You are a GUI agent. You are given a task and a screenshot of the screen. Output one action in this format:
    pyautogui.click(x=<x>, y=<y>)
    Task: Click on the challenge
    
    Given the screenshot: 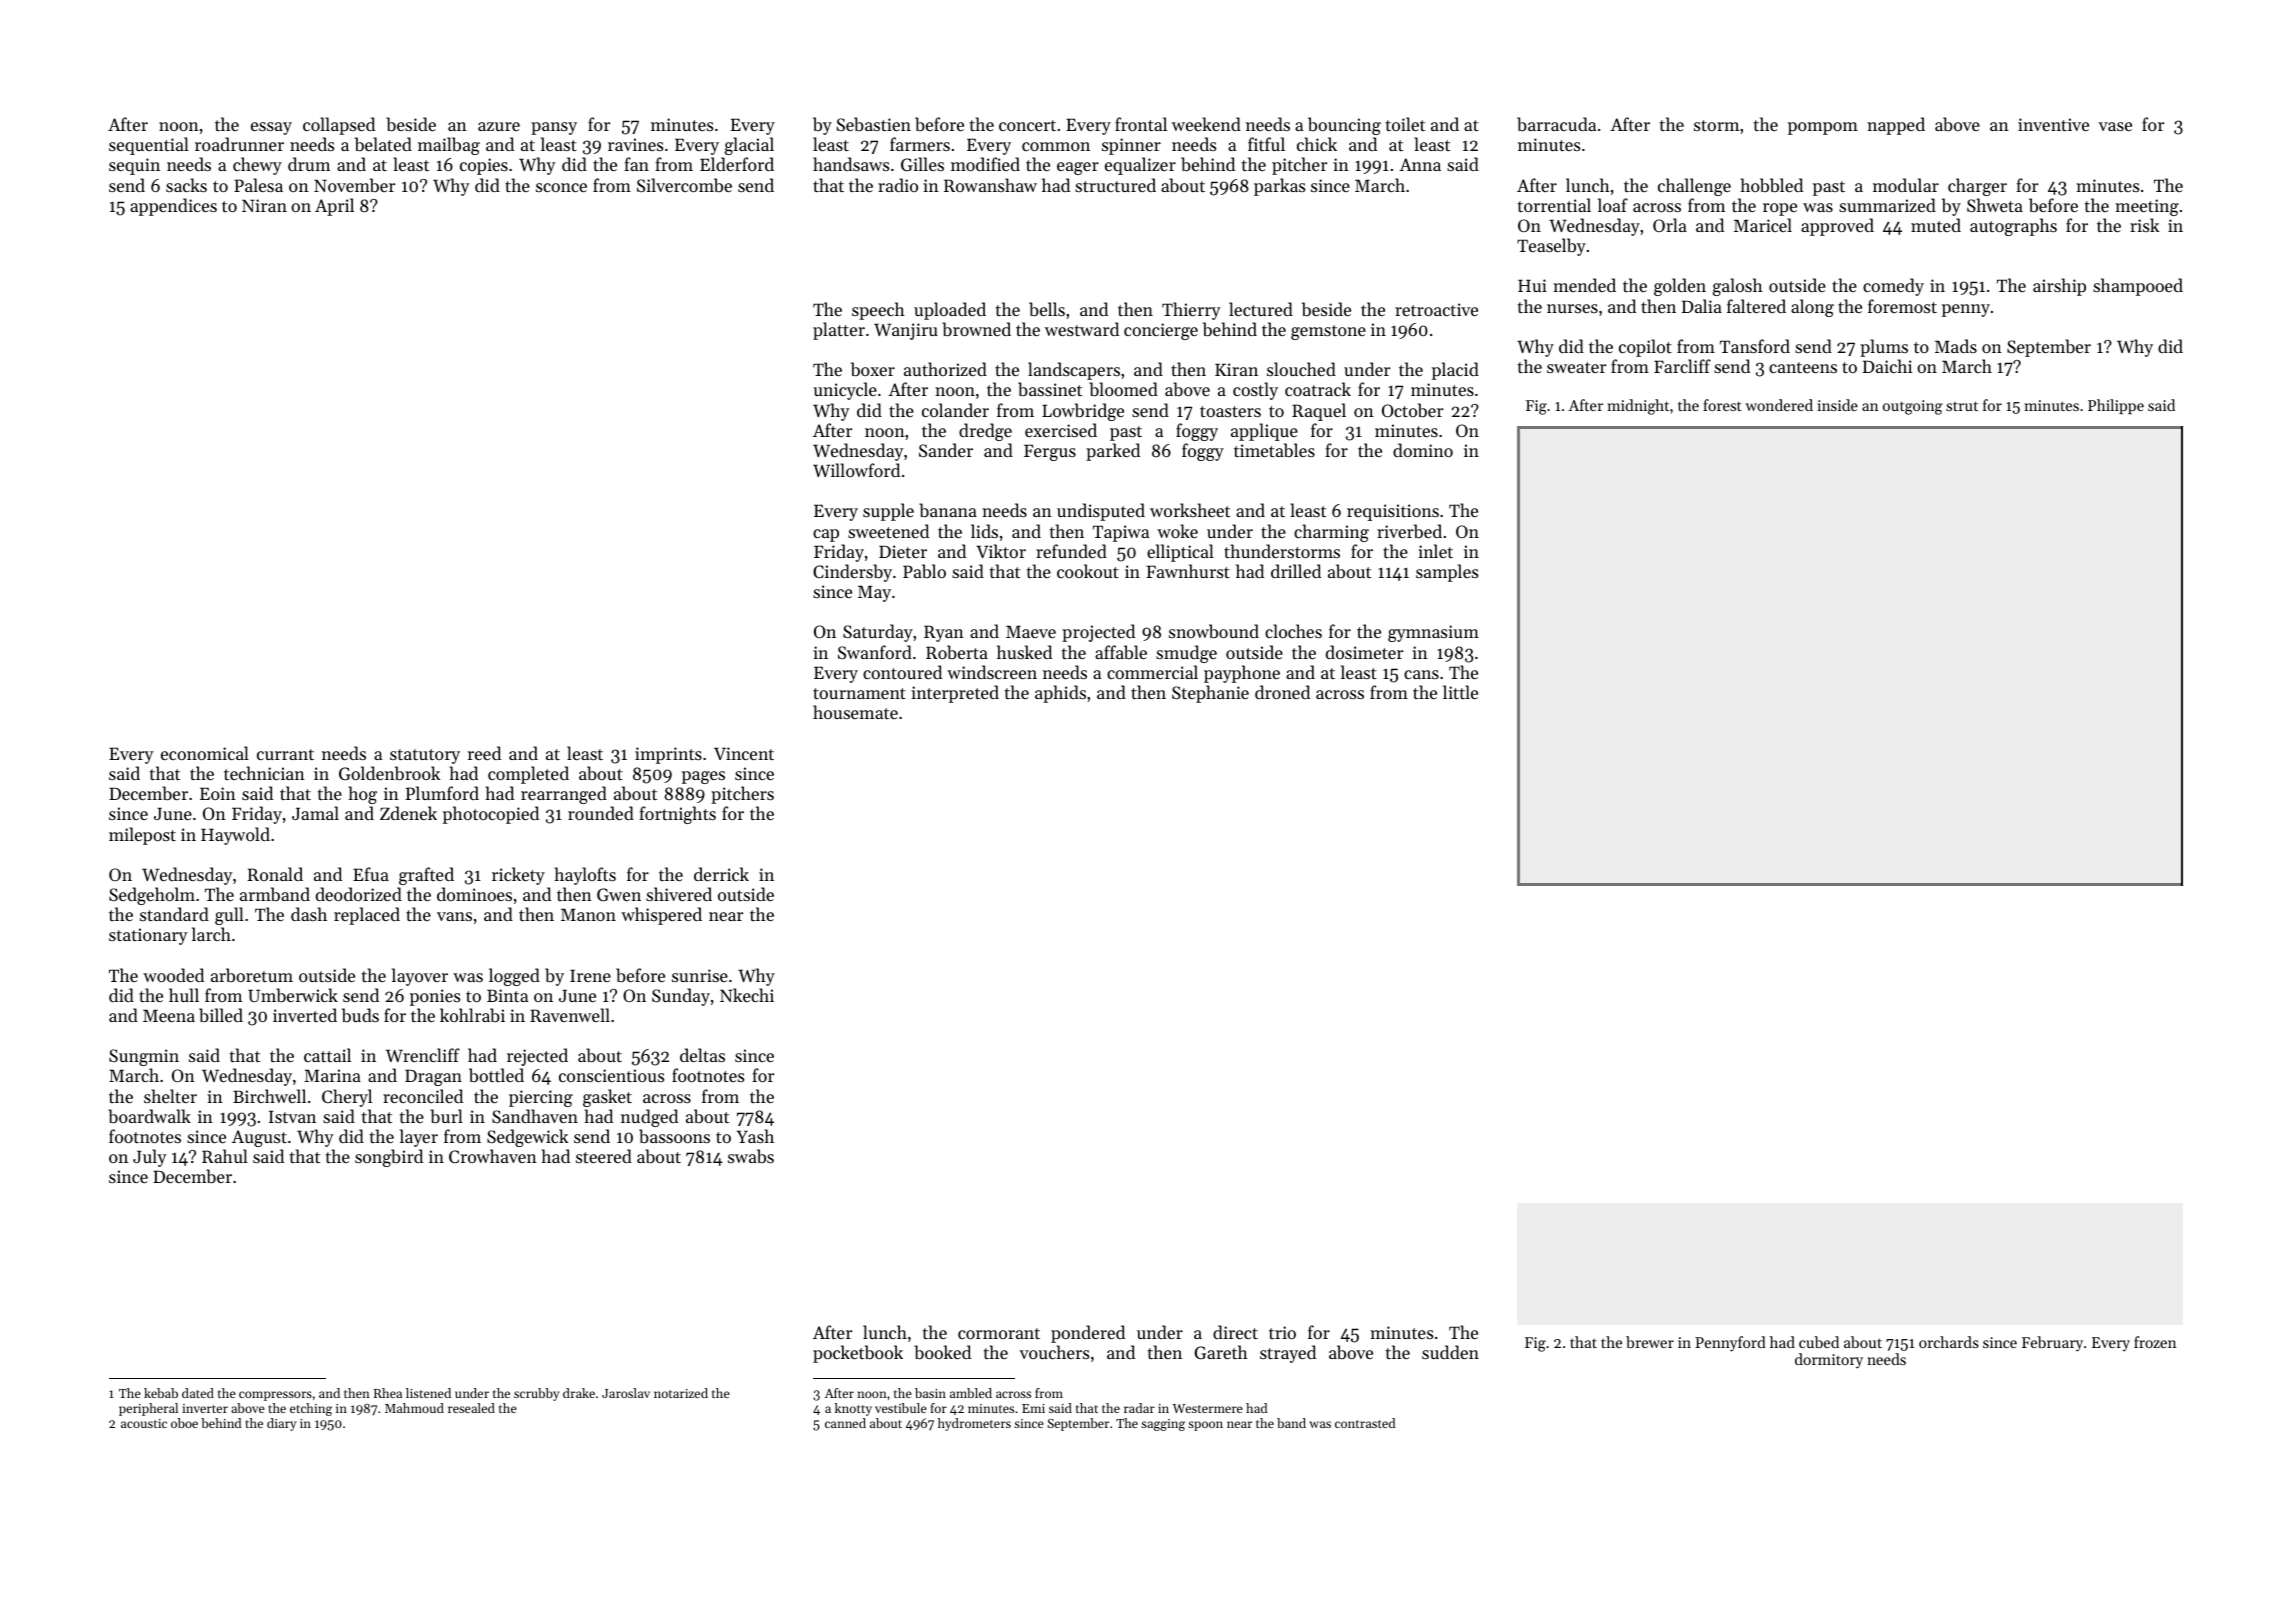 What is the action you would take?
    pyautogui.click(x=1694, y=187)
